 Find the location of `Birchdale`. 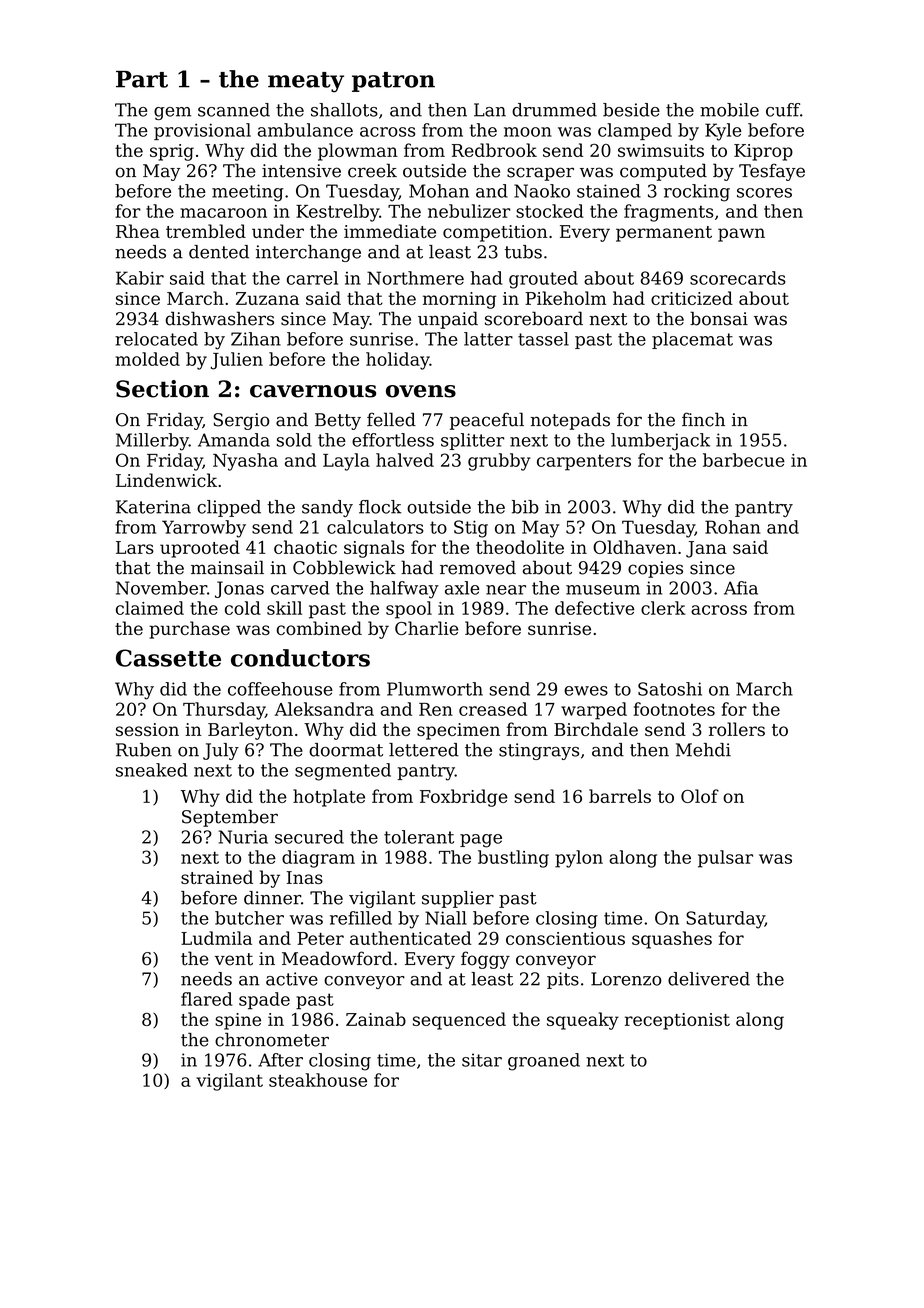

Birchdale is located at coordinates (596, 729).
